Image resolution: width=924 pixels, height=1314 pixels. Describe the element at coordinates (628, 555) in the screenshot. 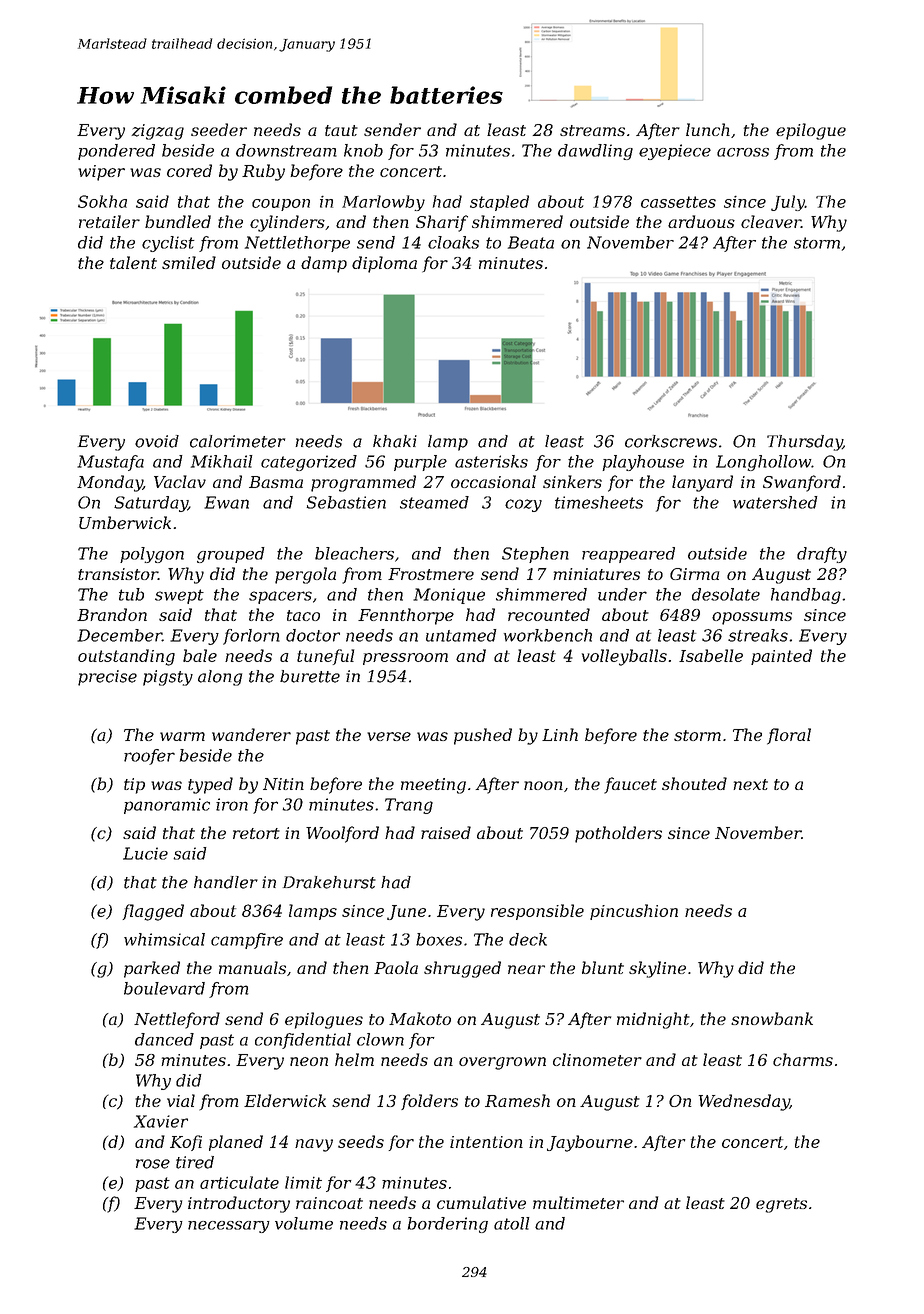

I see `reappeared` at that location.
